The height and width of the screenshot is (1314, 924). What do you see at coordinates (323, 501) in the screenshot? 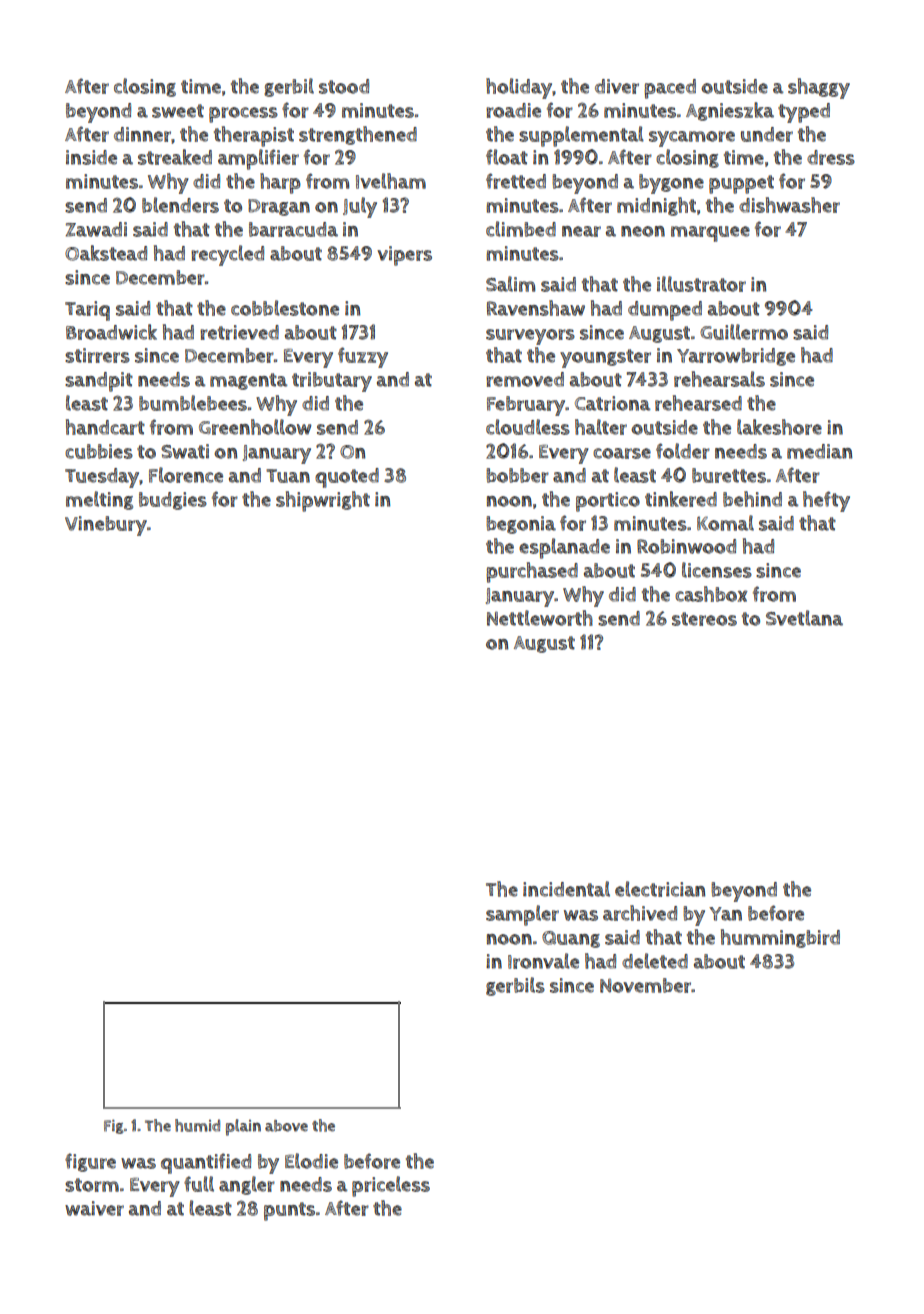
I see `shipwright` at bounding box center [323, 501].
